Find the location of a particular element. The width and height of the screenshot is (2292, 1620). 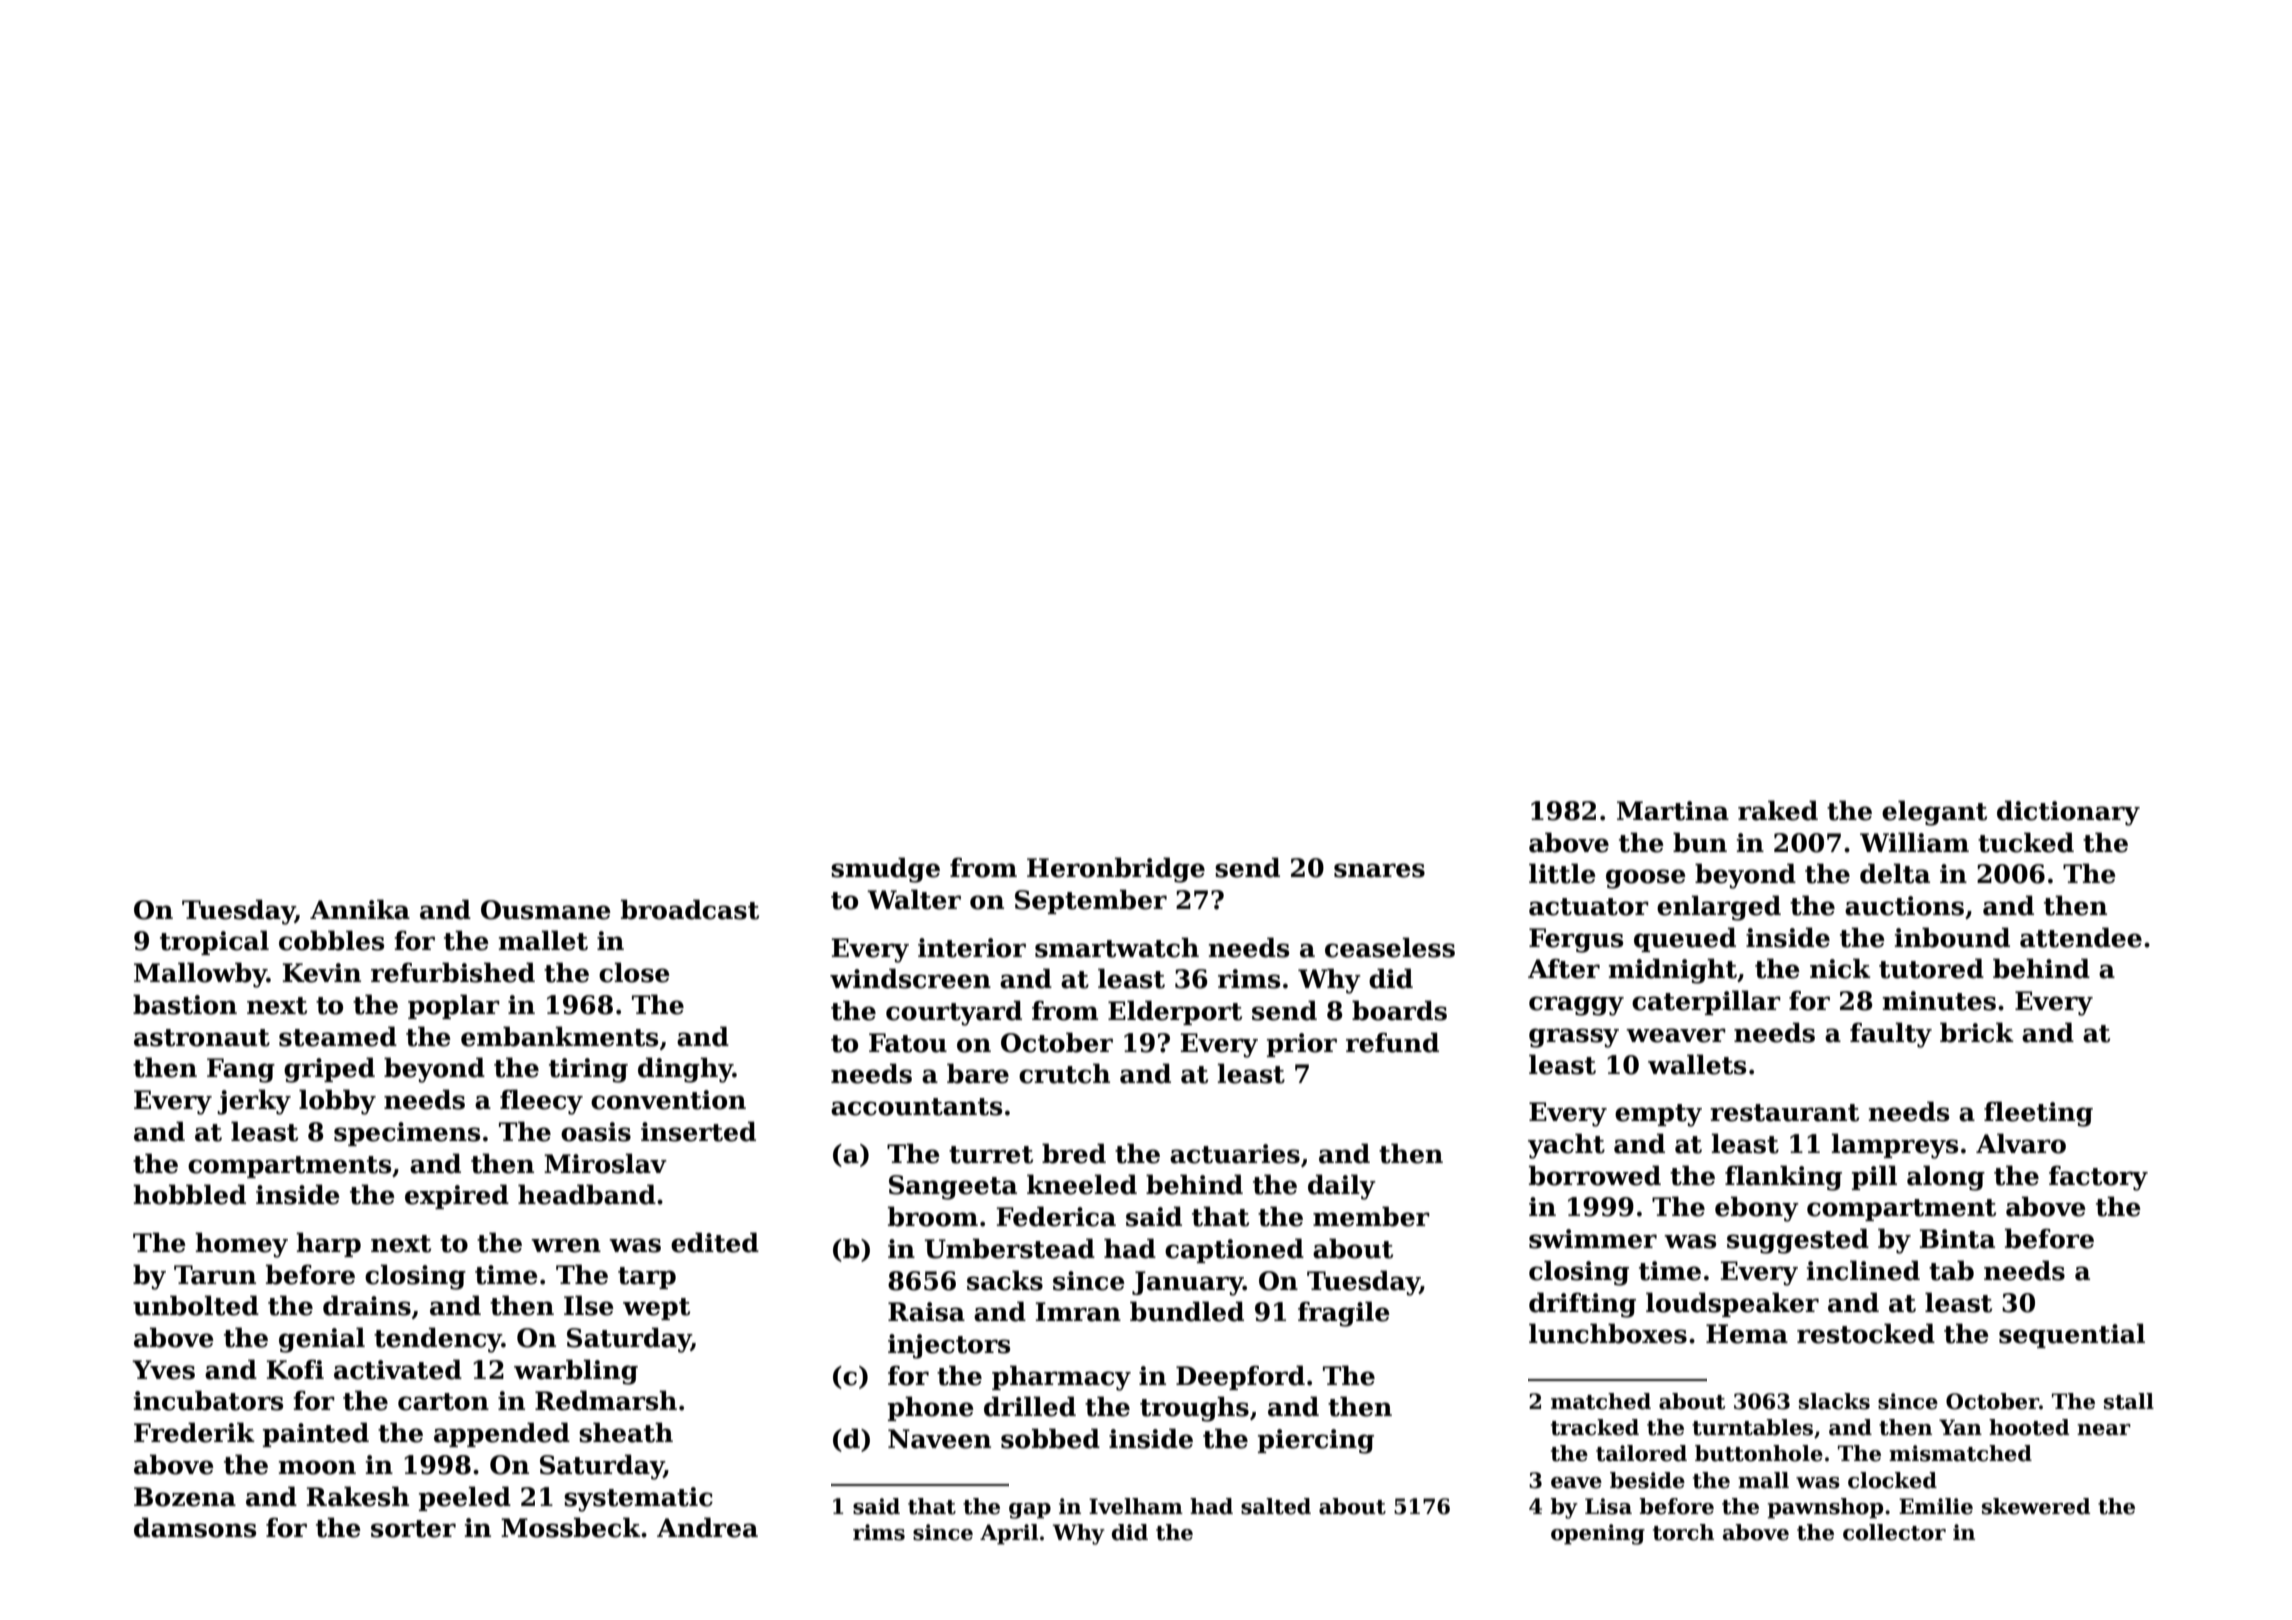

collector is located at coordinates (1894, 1532).
